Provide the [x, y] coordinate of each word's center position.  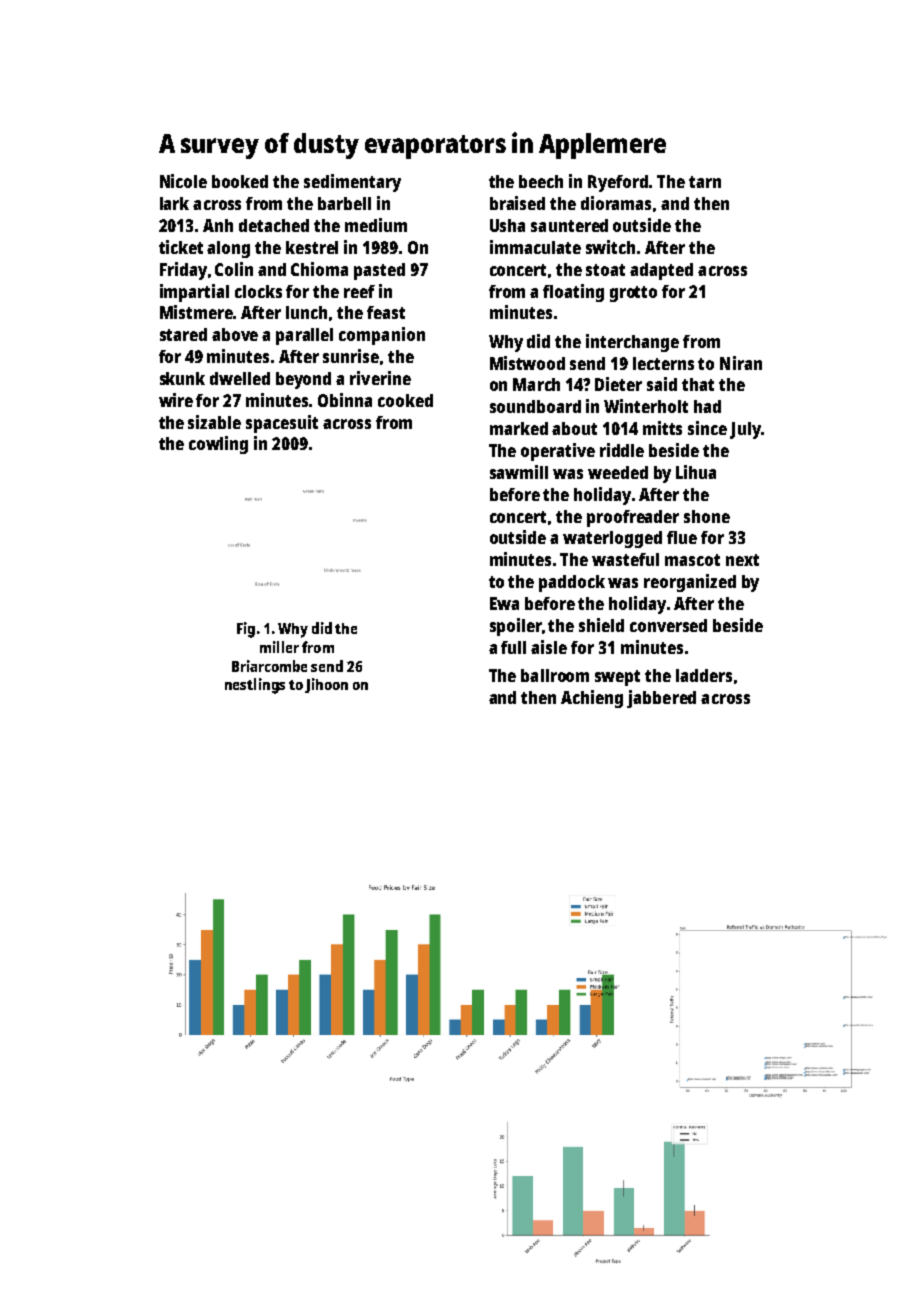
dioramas [616, 203]
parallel [304, 336]
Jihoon [326, 685]
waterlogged [612, 539]
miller [279, 647]
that [698, 384]
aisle [549, 647]
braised [517, 203]
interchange [632, 343]
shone [707, 516]
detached [274, 225]
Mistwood [527, 363]
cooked [405, 400]
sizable [214, 422]
